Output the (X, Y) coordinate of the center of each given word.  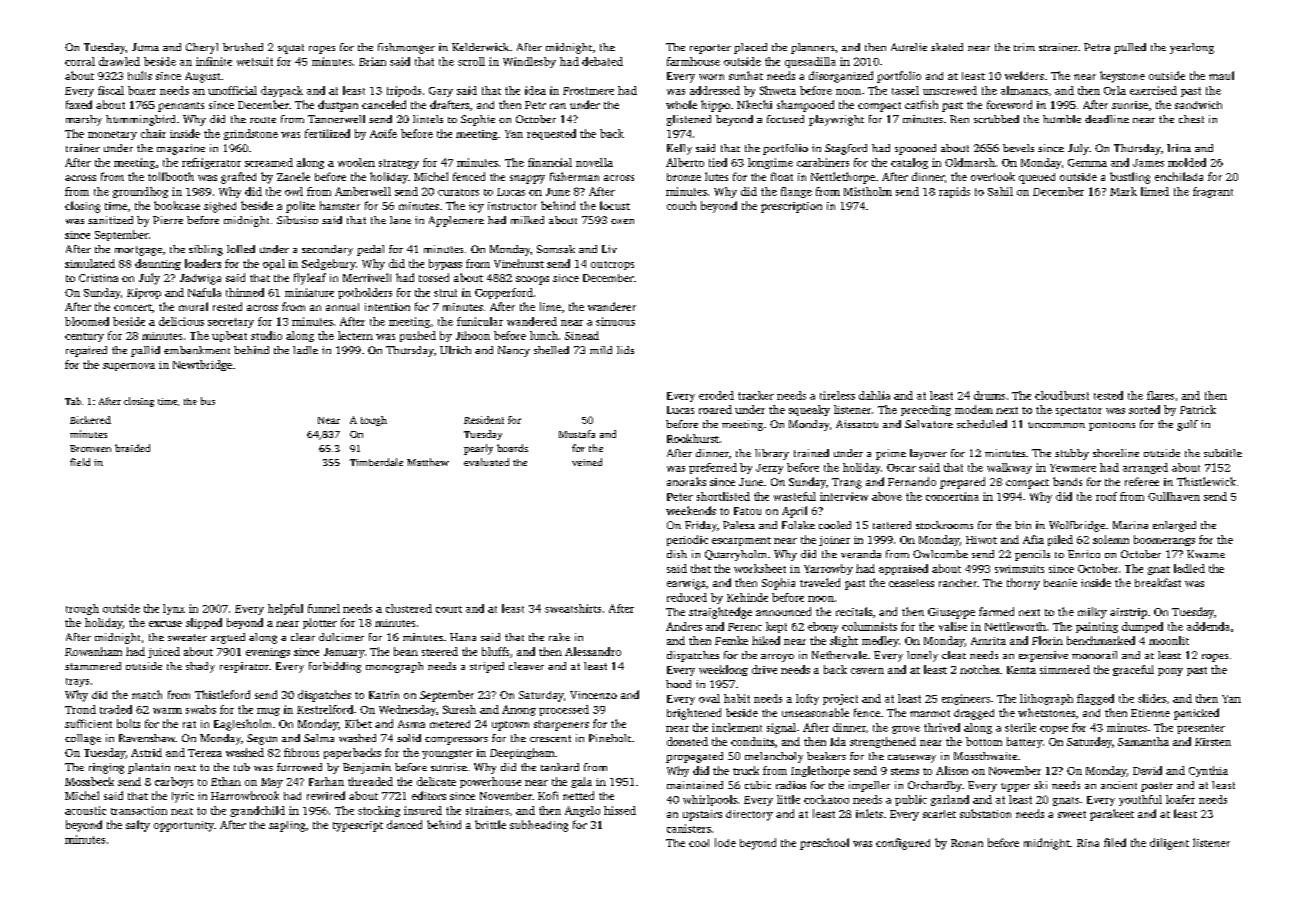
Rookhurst (693, 438)
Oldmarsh (970, 162)
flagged (1095, 699)
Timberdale (376, 462)
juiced (164, 652)
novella (594, 162)
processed (564, 710)
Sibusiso (297, 220)
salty (138, 826)
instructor (512, 206)
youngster (447, 754)
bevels (1018, 148)
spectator (1079, 411)
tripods (404, 91)
